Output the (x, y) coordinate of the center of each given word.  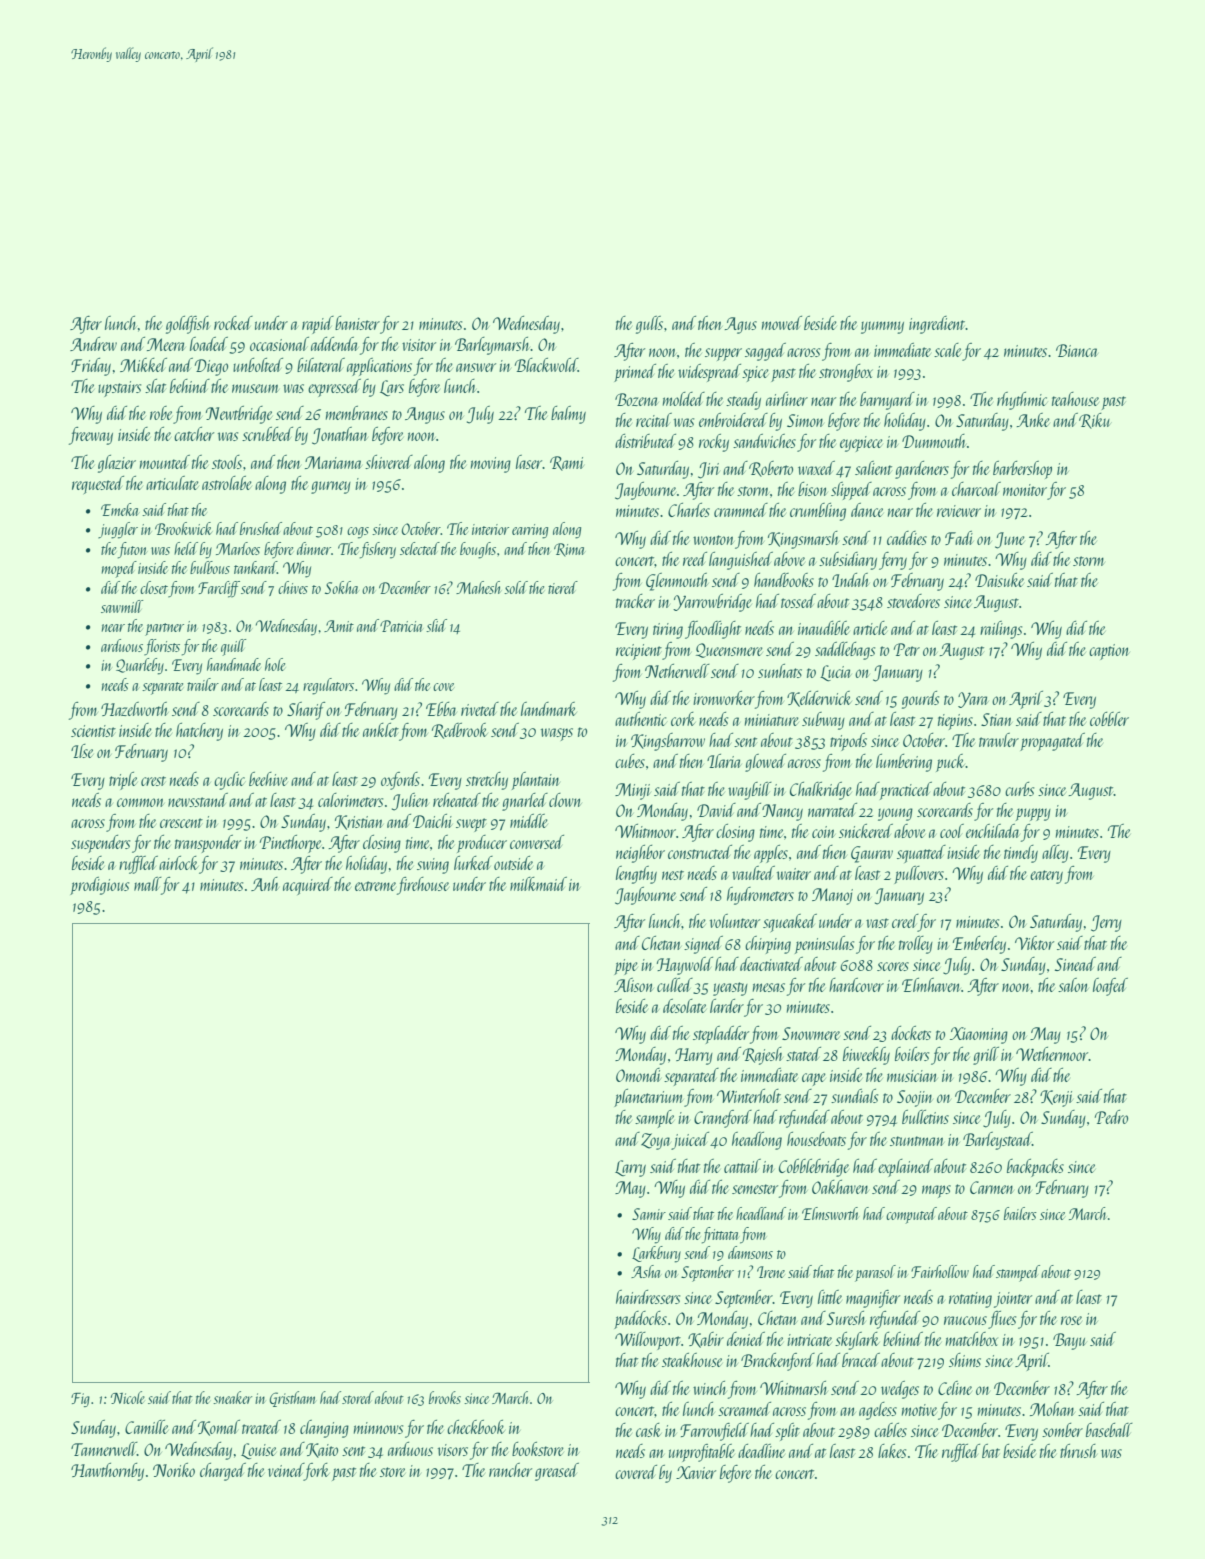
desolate (684, 1006)
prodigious (99, 886)
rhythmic (1022, 401)
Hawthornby (107, 1472)
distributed (645, 441)
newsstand (198, 800)
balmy (568, 415)
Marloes (238, 548)
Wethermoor (1052, 1054)
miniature (772, 720)
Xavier (696, 1472)
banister (357, 323)
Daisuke (999, 580)
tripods (848, 742)
